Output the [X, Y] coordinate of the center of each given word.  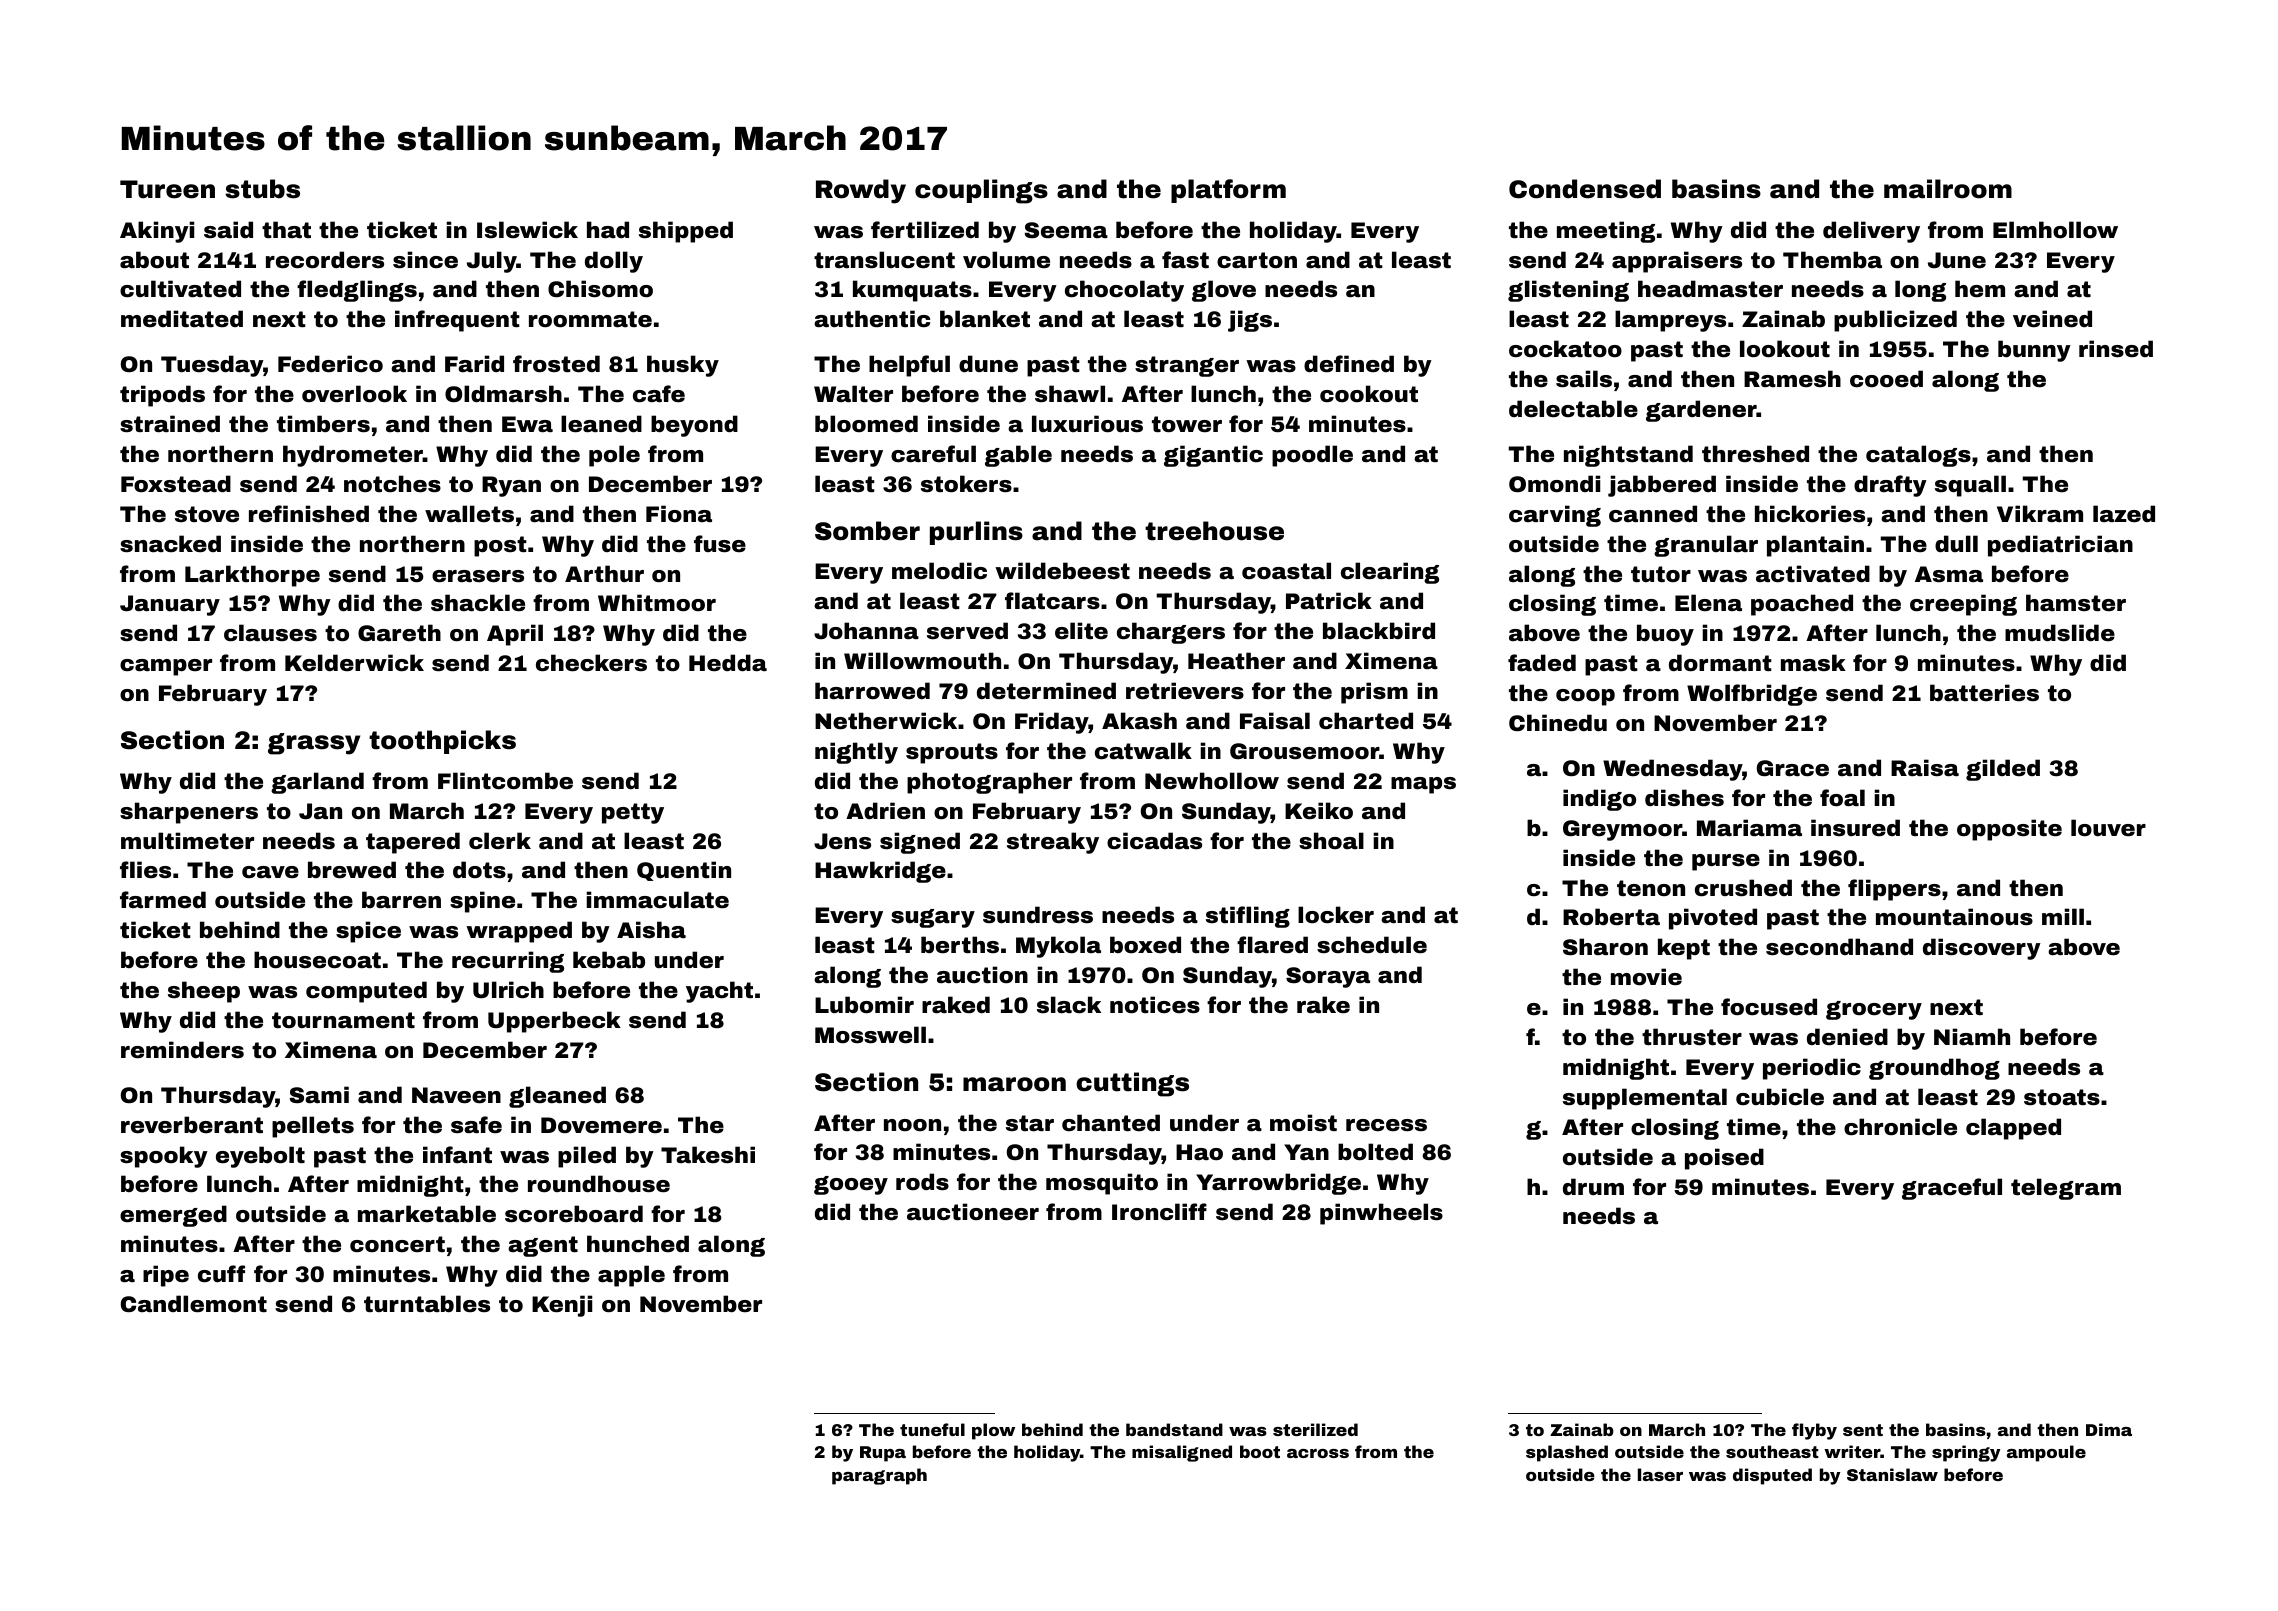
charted [1366, 721]
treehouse [1214, 531]
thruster [1692, 1037]
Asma [1949, 574]
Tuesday [212, 366]
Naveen [456, 1095]
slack [1069, 1005]
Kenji [562, 1306]
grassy [314, 744]
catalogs [1918, 456]
